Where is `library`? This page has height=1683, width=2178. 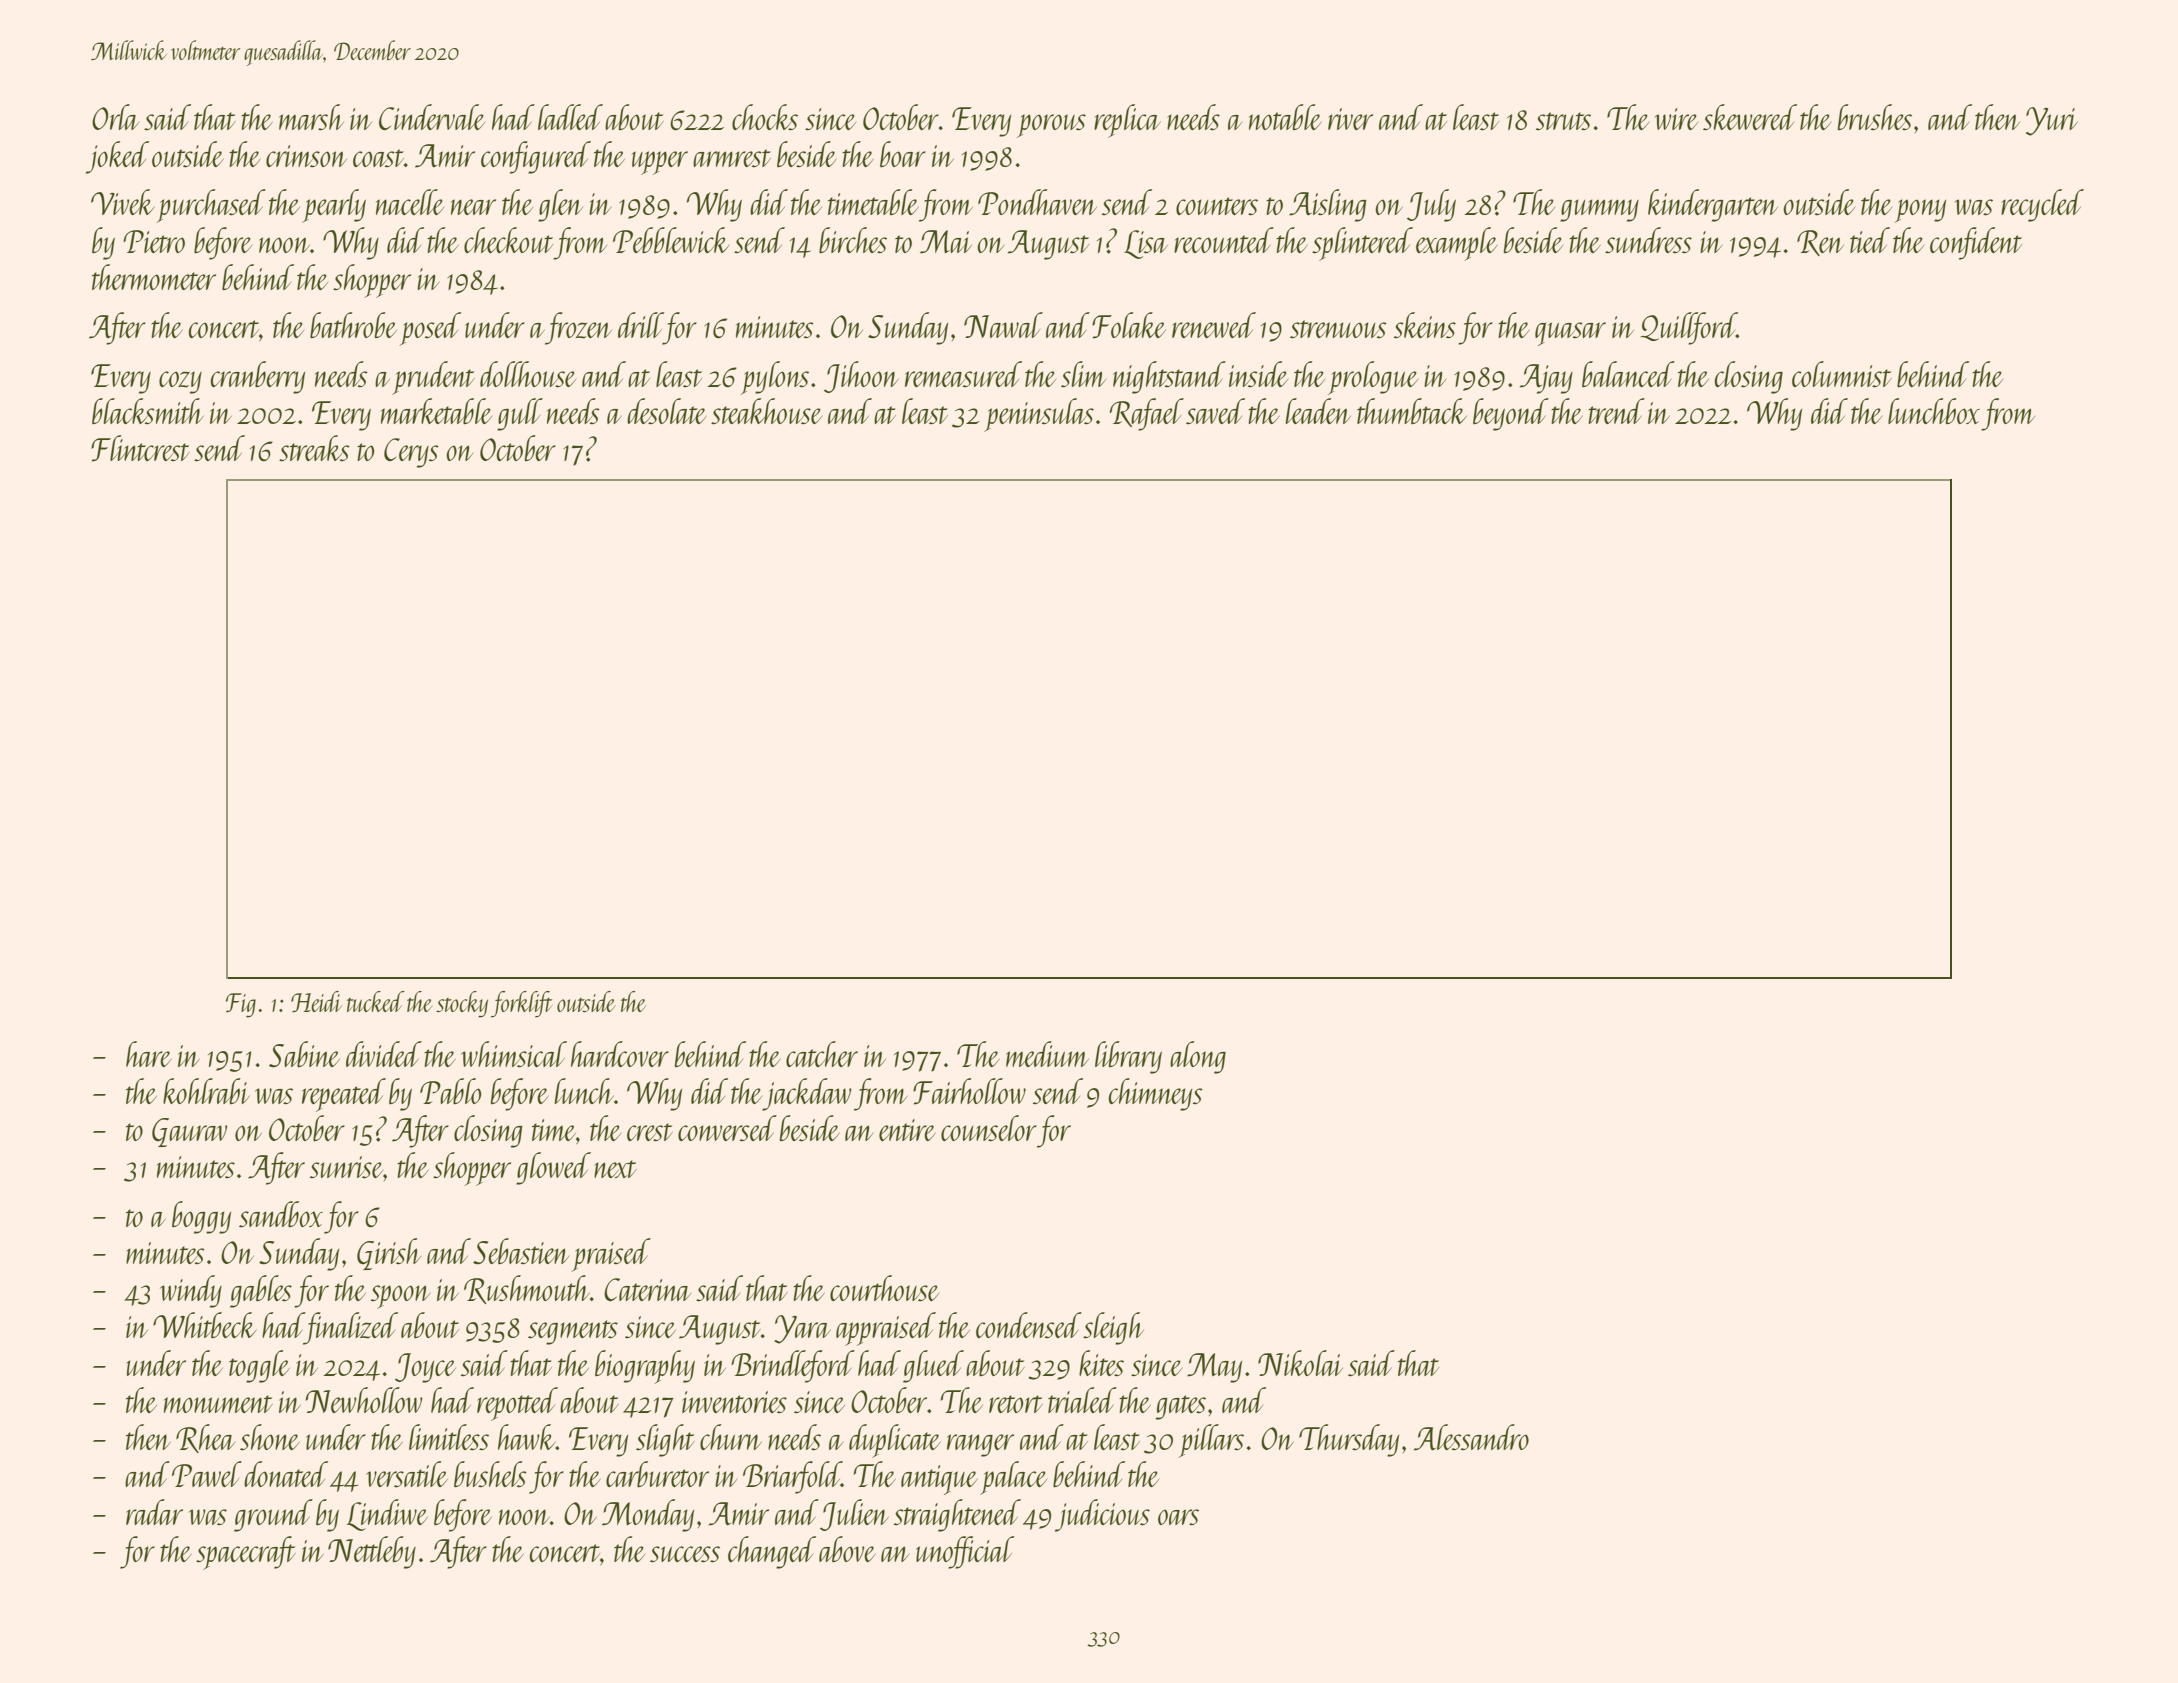 library is located at coordinates (1128, 1057).
